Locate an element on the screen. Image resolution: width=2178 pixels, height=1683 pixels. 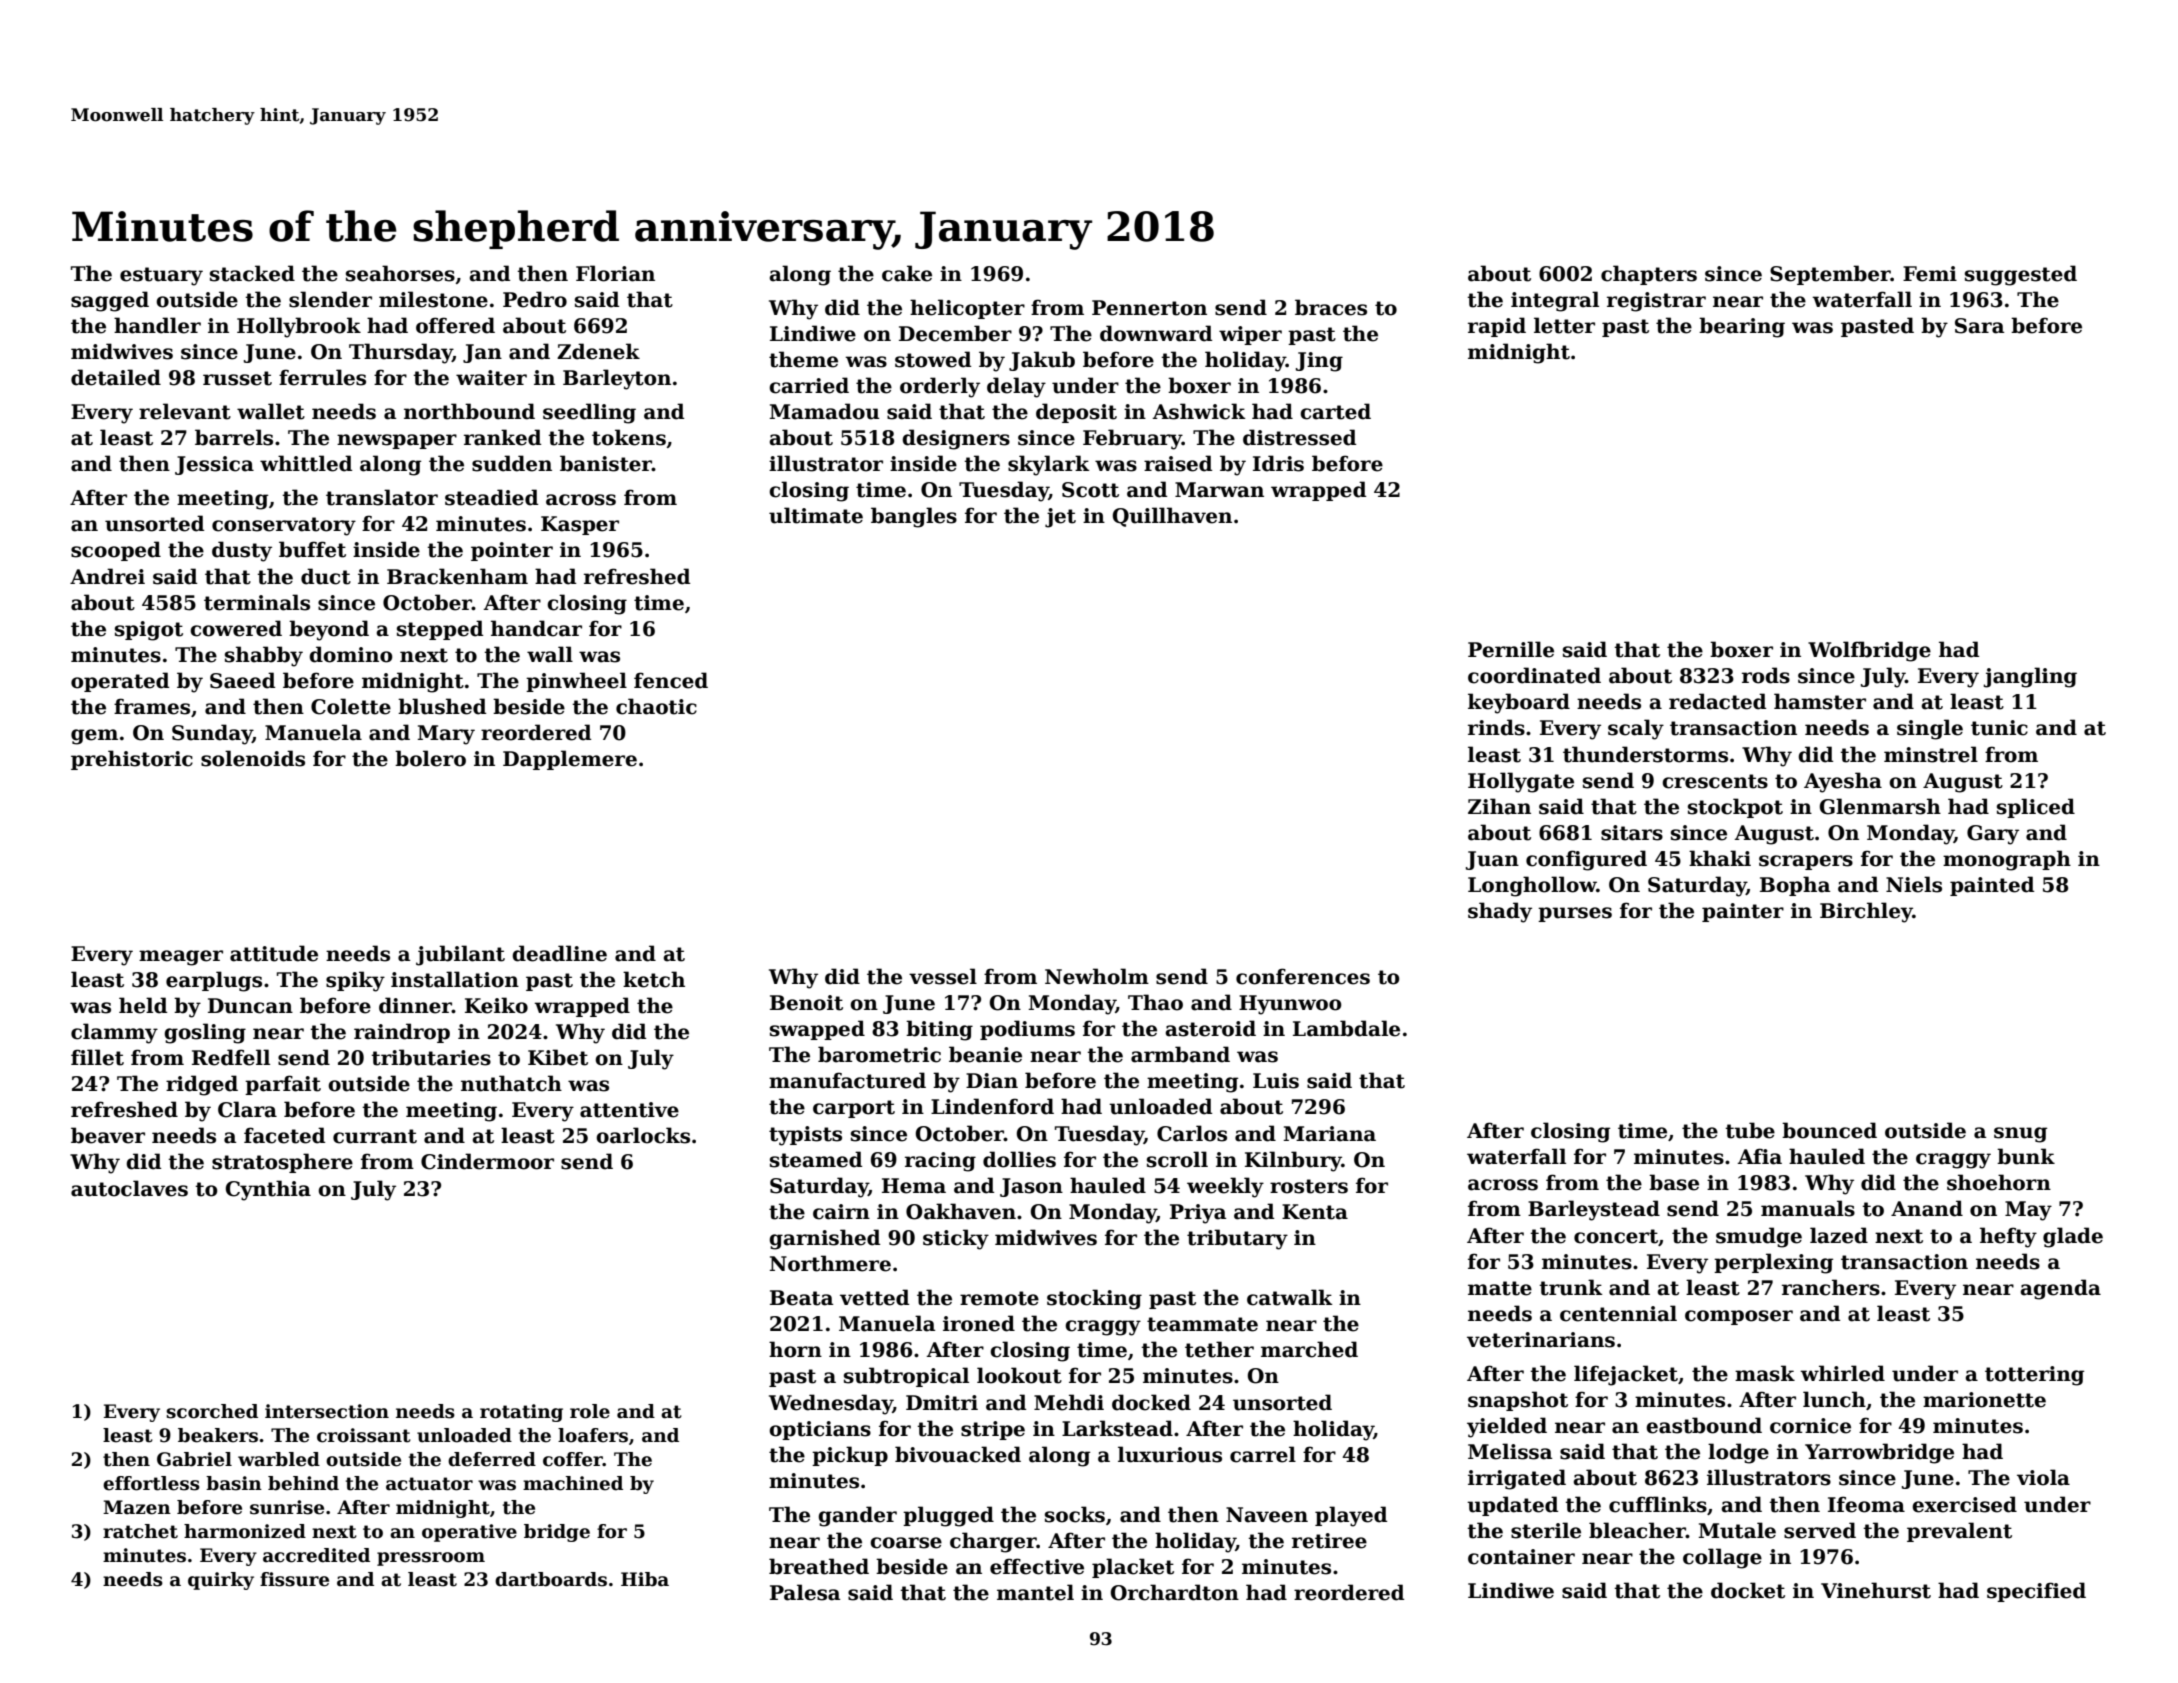
Ayesha is located at coordinates (1843, 782).
